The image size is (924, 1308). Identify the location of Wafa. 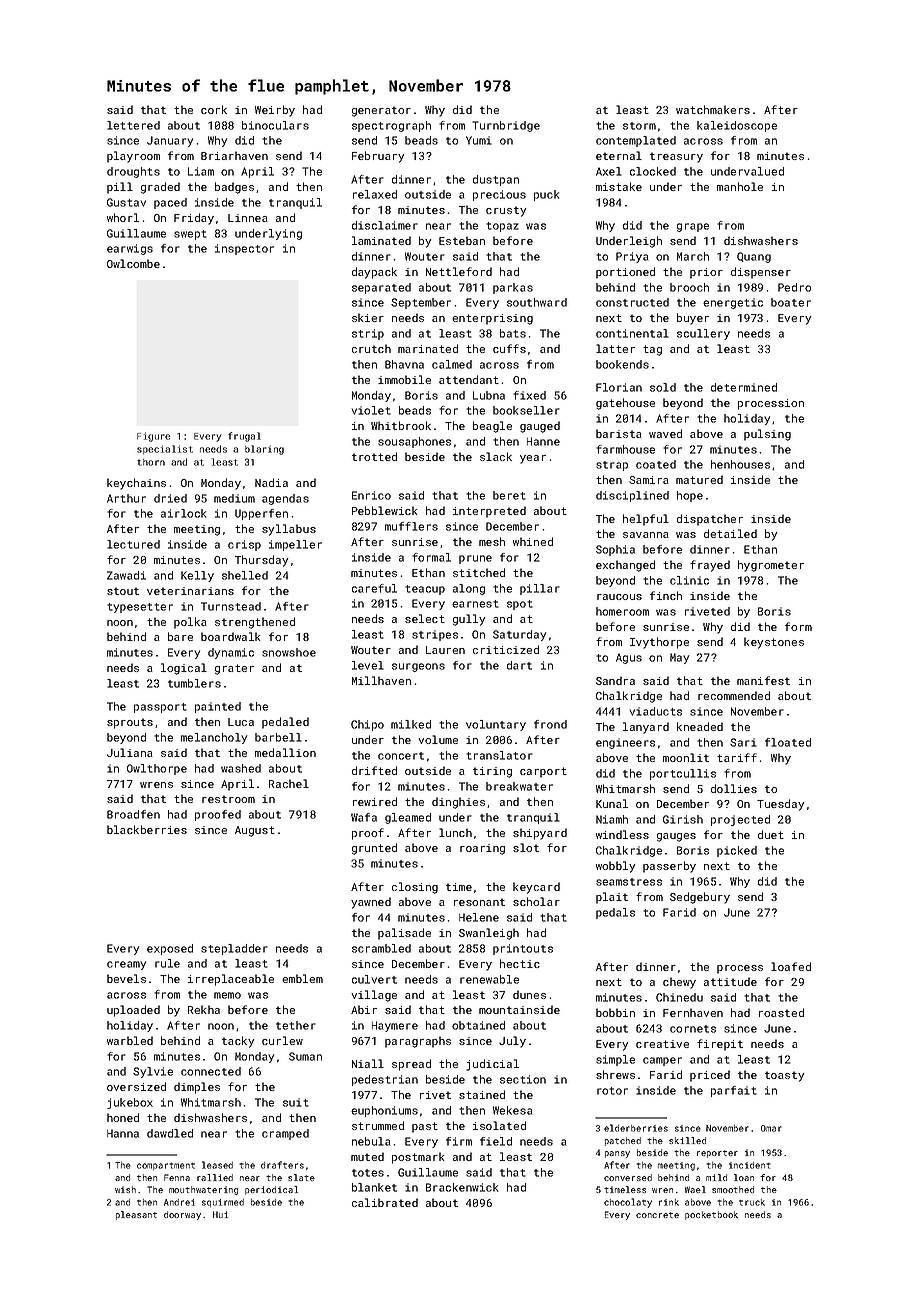
(364, 817).
